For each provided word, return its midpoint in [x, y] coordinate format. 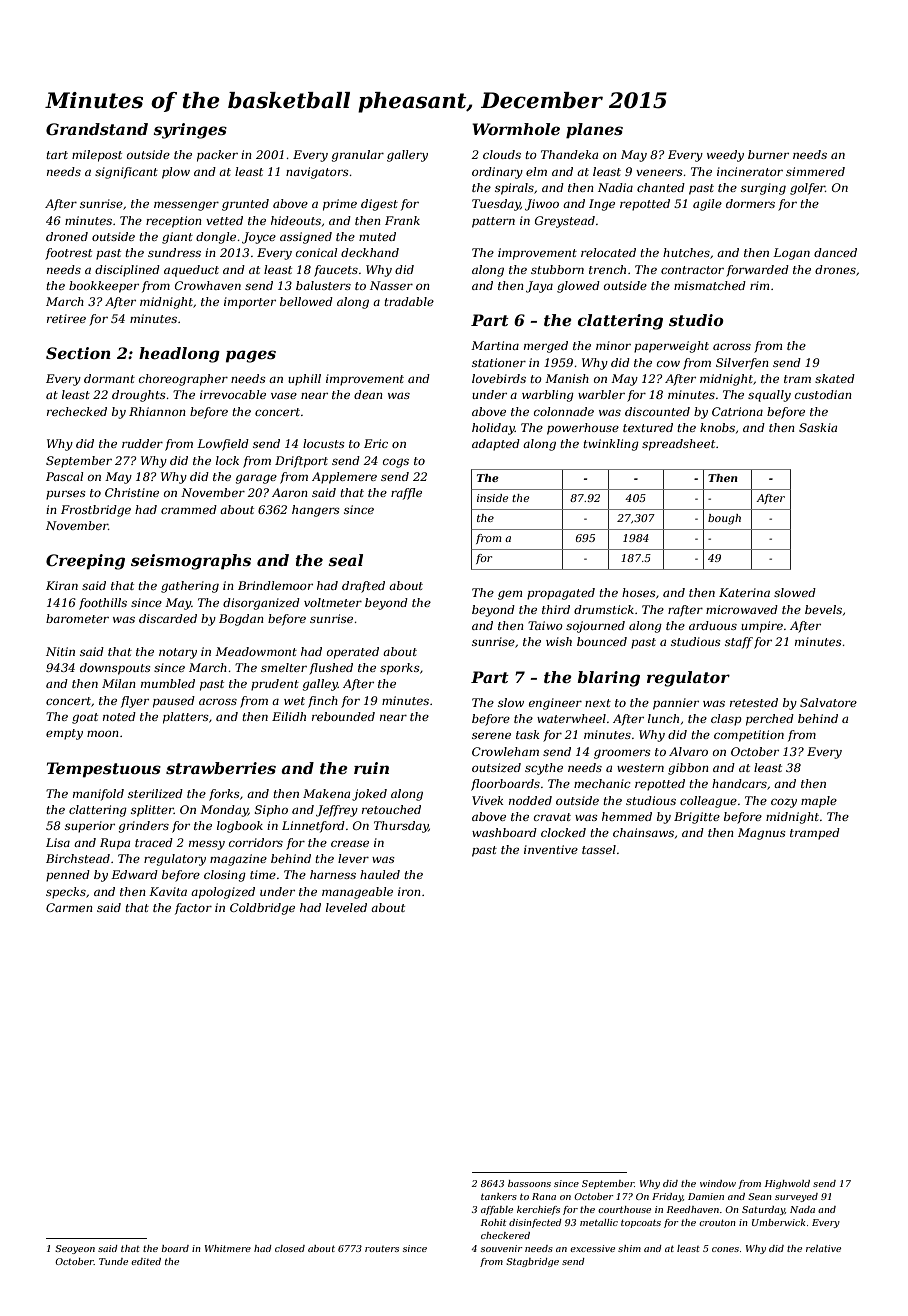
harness [333, 874]
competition [749, 736]
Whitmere [228, 1248]
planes [594, 131]
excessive [592, 1248]
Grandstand [97, 129]
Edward [134, 874]
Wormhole [516, 129]
